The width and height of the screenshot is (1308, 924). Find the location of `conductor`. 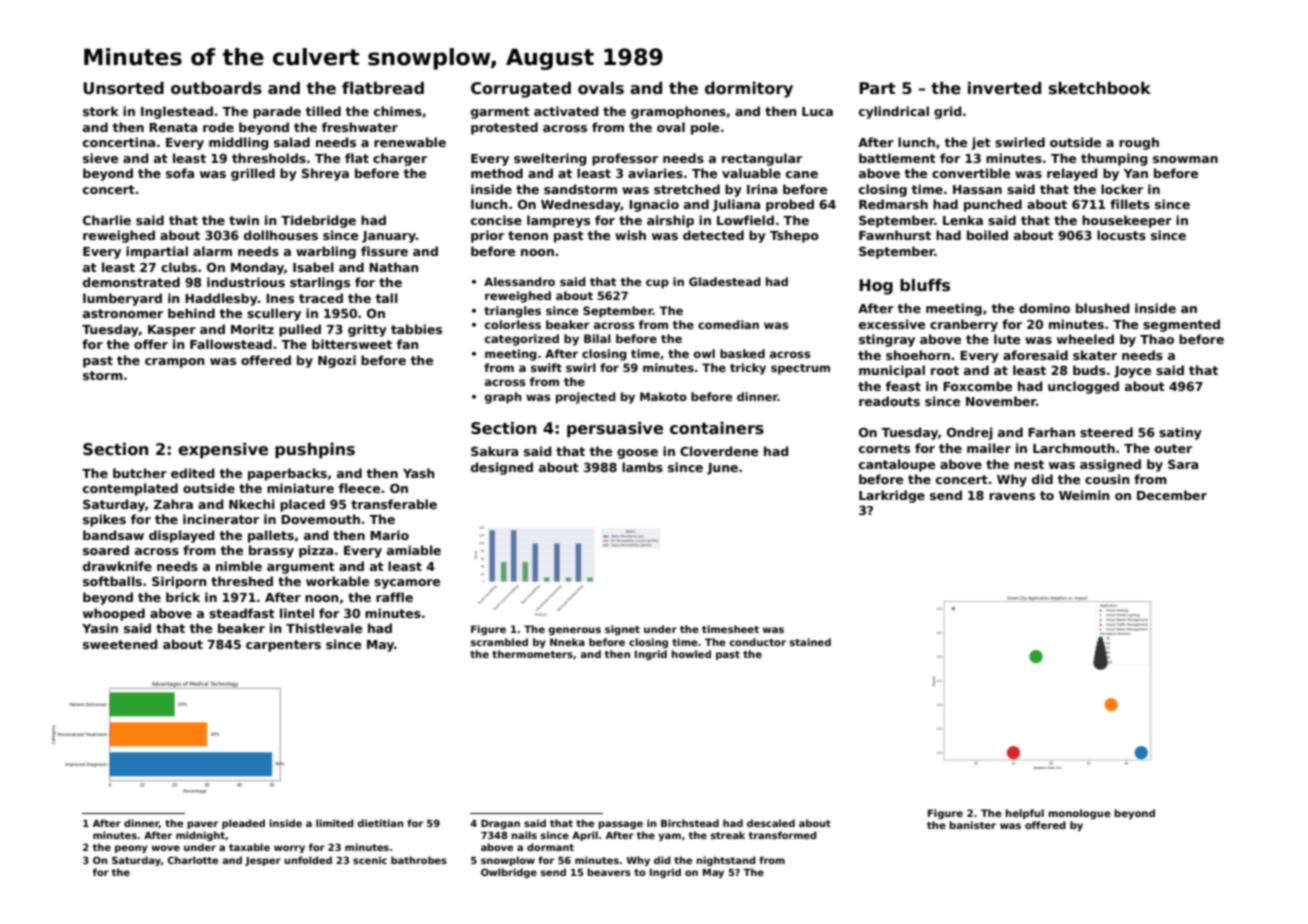

conductor is located at coordinates (757, 642).
